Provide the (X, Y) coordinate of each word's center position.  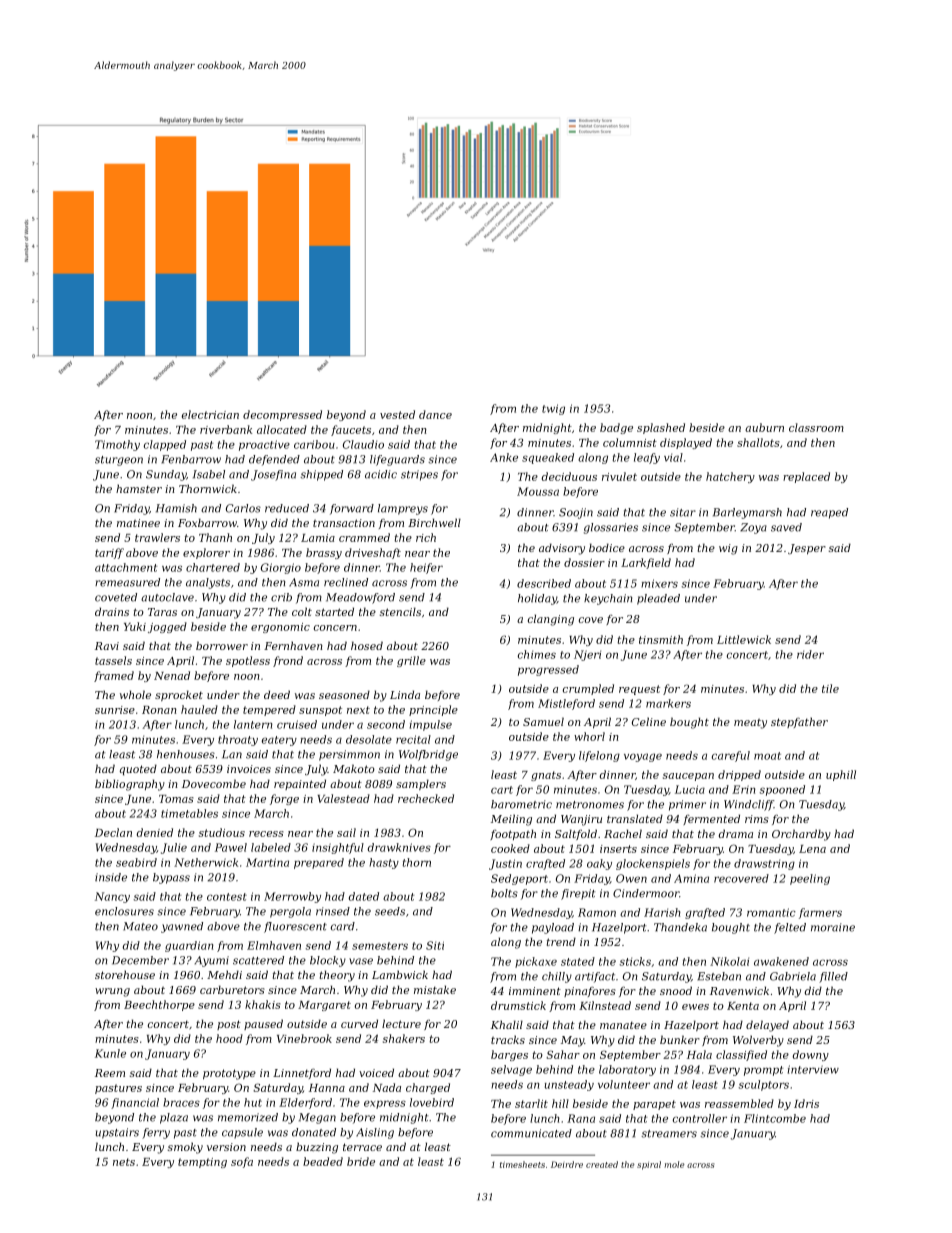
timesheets (522, 1164)
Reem (110, 1073)
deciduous (569, 476)
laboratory (627, 1070)
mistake (435, 989)
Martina (267, 862)
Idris (806, 1103)
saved (786, 527)
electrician (210, 414)
